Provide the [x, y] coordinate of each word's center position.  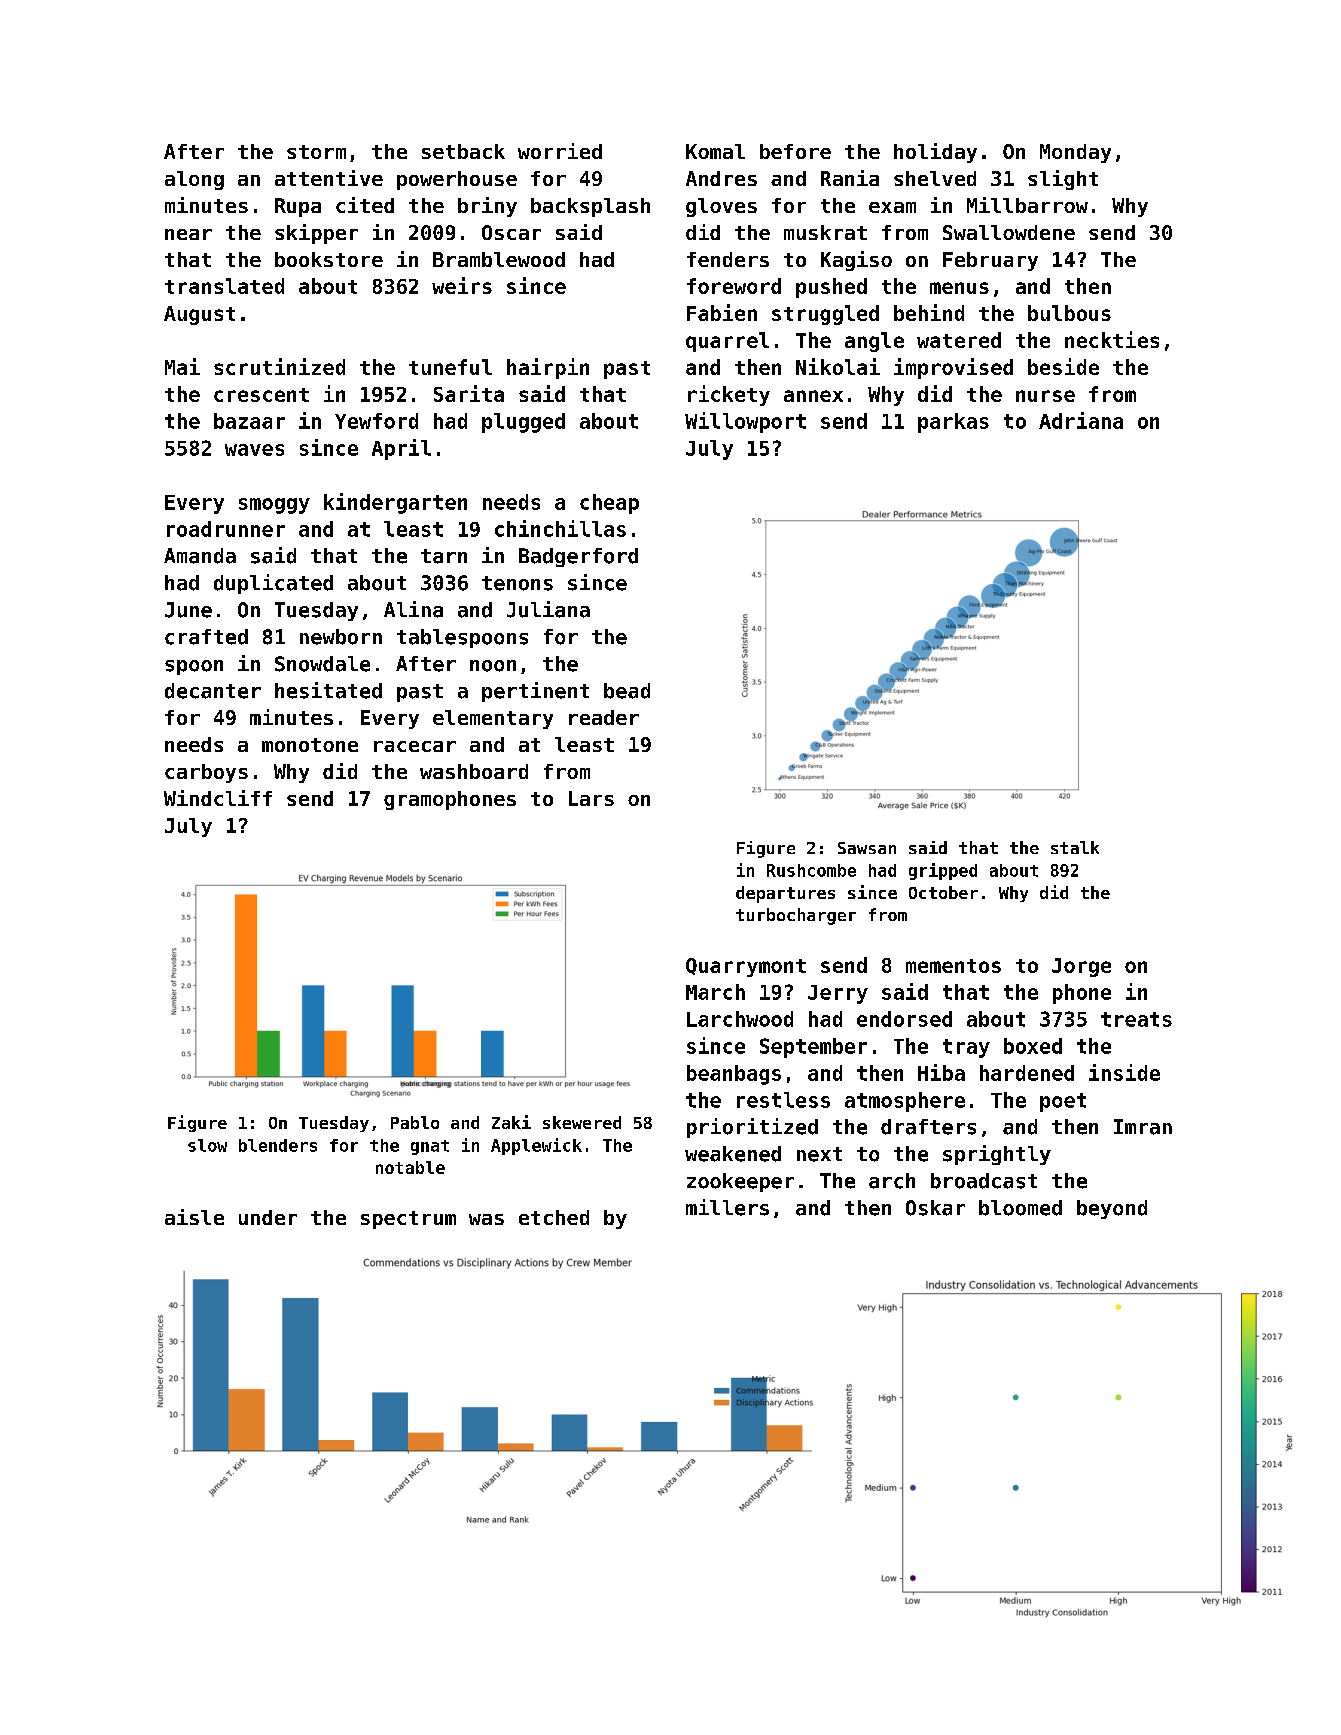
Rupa [298, 207]
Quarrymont [746, 967]
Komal [715, 151]
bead [627, 691]
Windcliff [218, 798]
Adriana [1081, 420]
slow [207, 1145]
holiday [935, 153]
